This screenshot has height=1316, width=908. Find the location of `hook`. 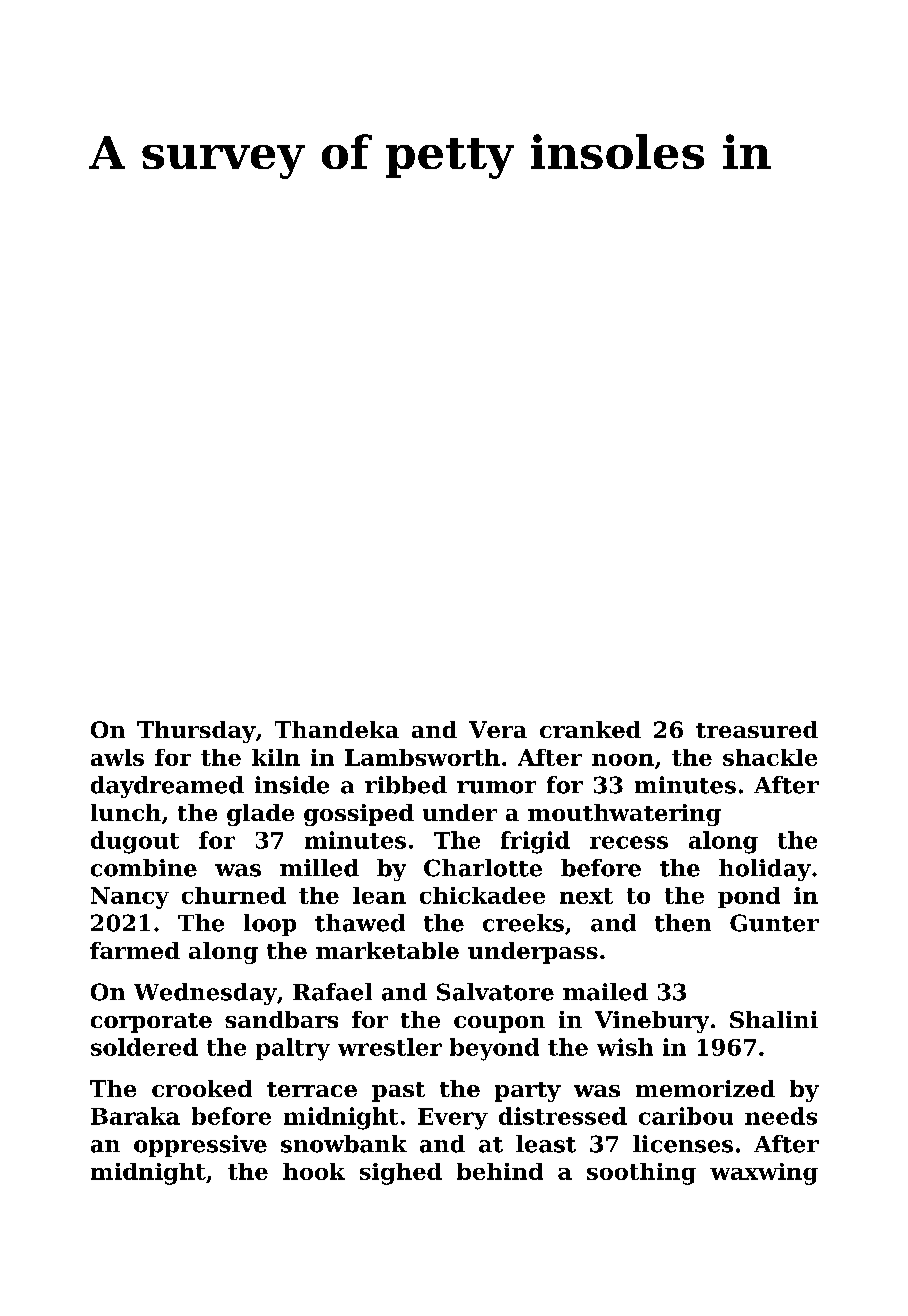

hook is located at coordinates (314, 1171).
